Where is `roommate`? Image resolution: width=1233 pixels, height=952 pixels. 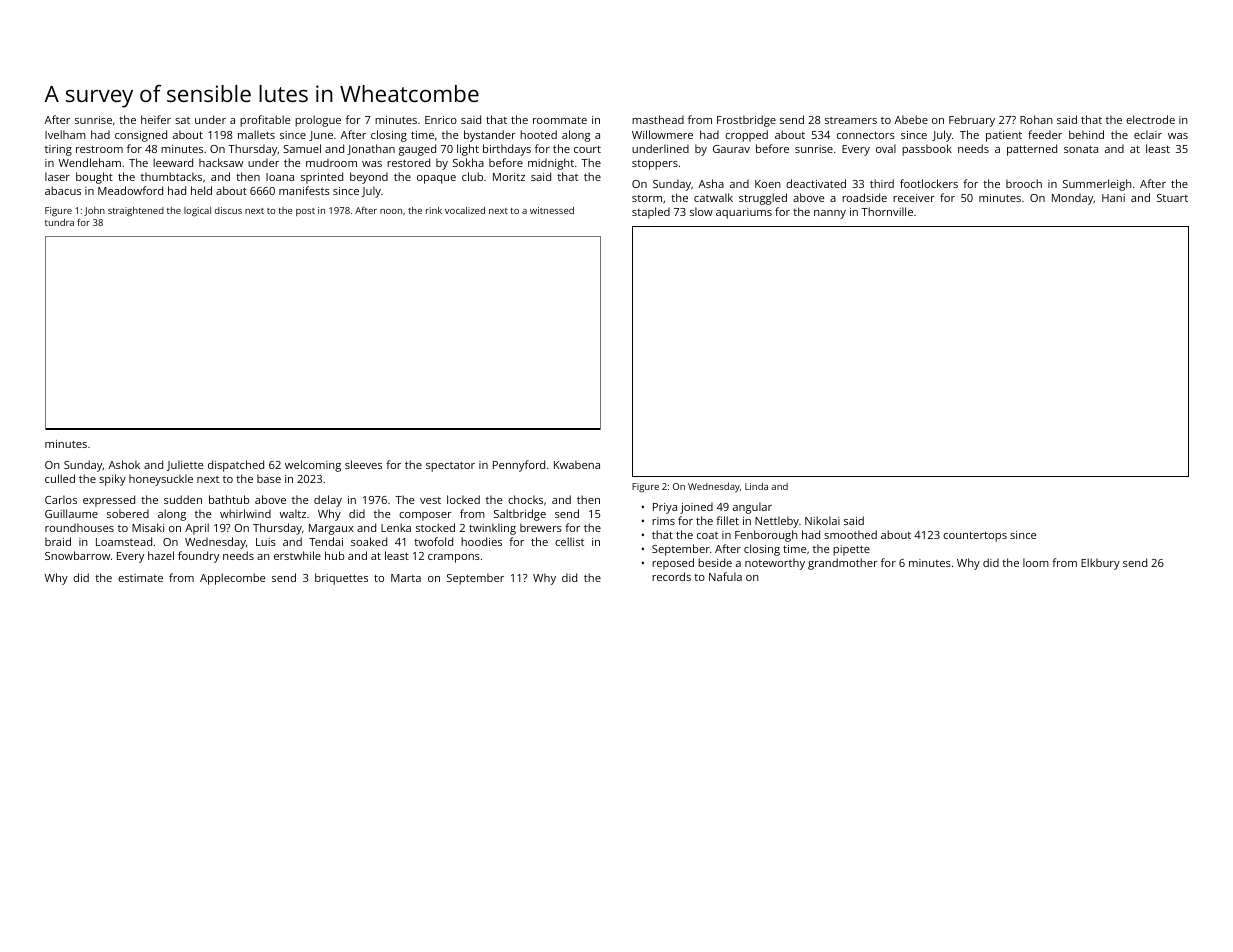
roommate is located at coordinates (560, 120).
